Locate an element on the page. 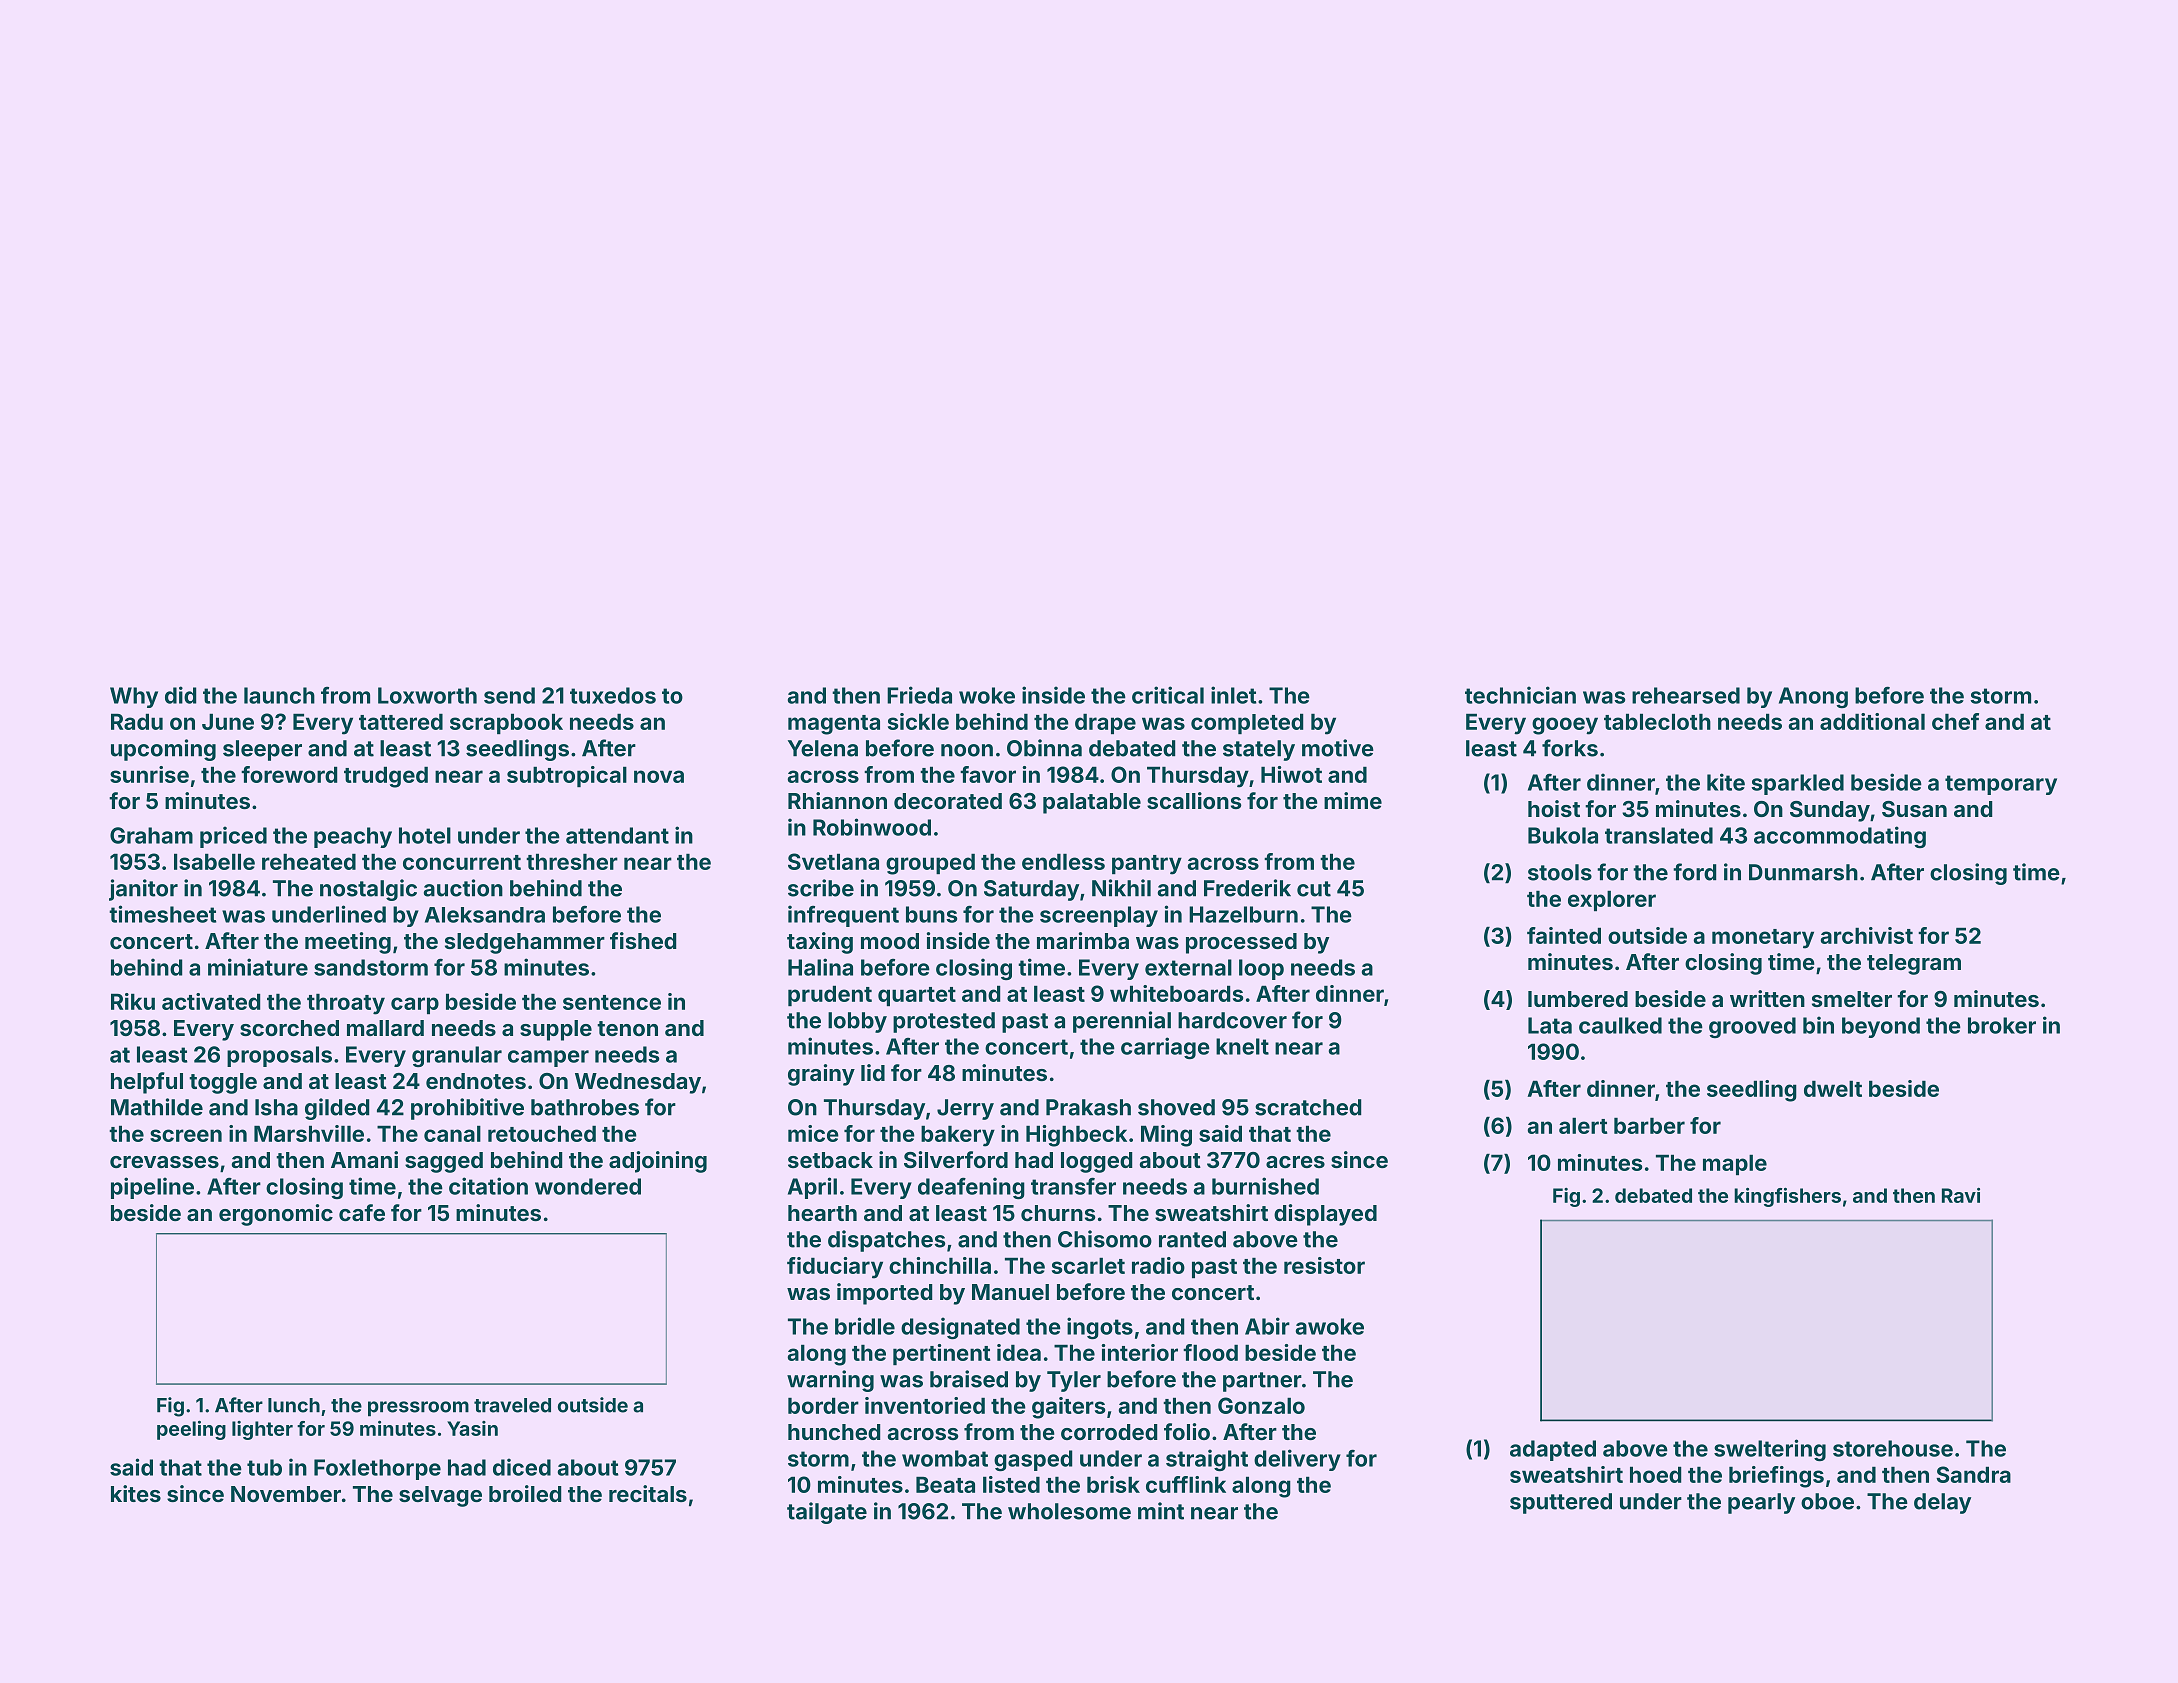  dwelt is located at coordinates (1833, 1089).
